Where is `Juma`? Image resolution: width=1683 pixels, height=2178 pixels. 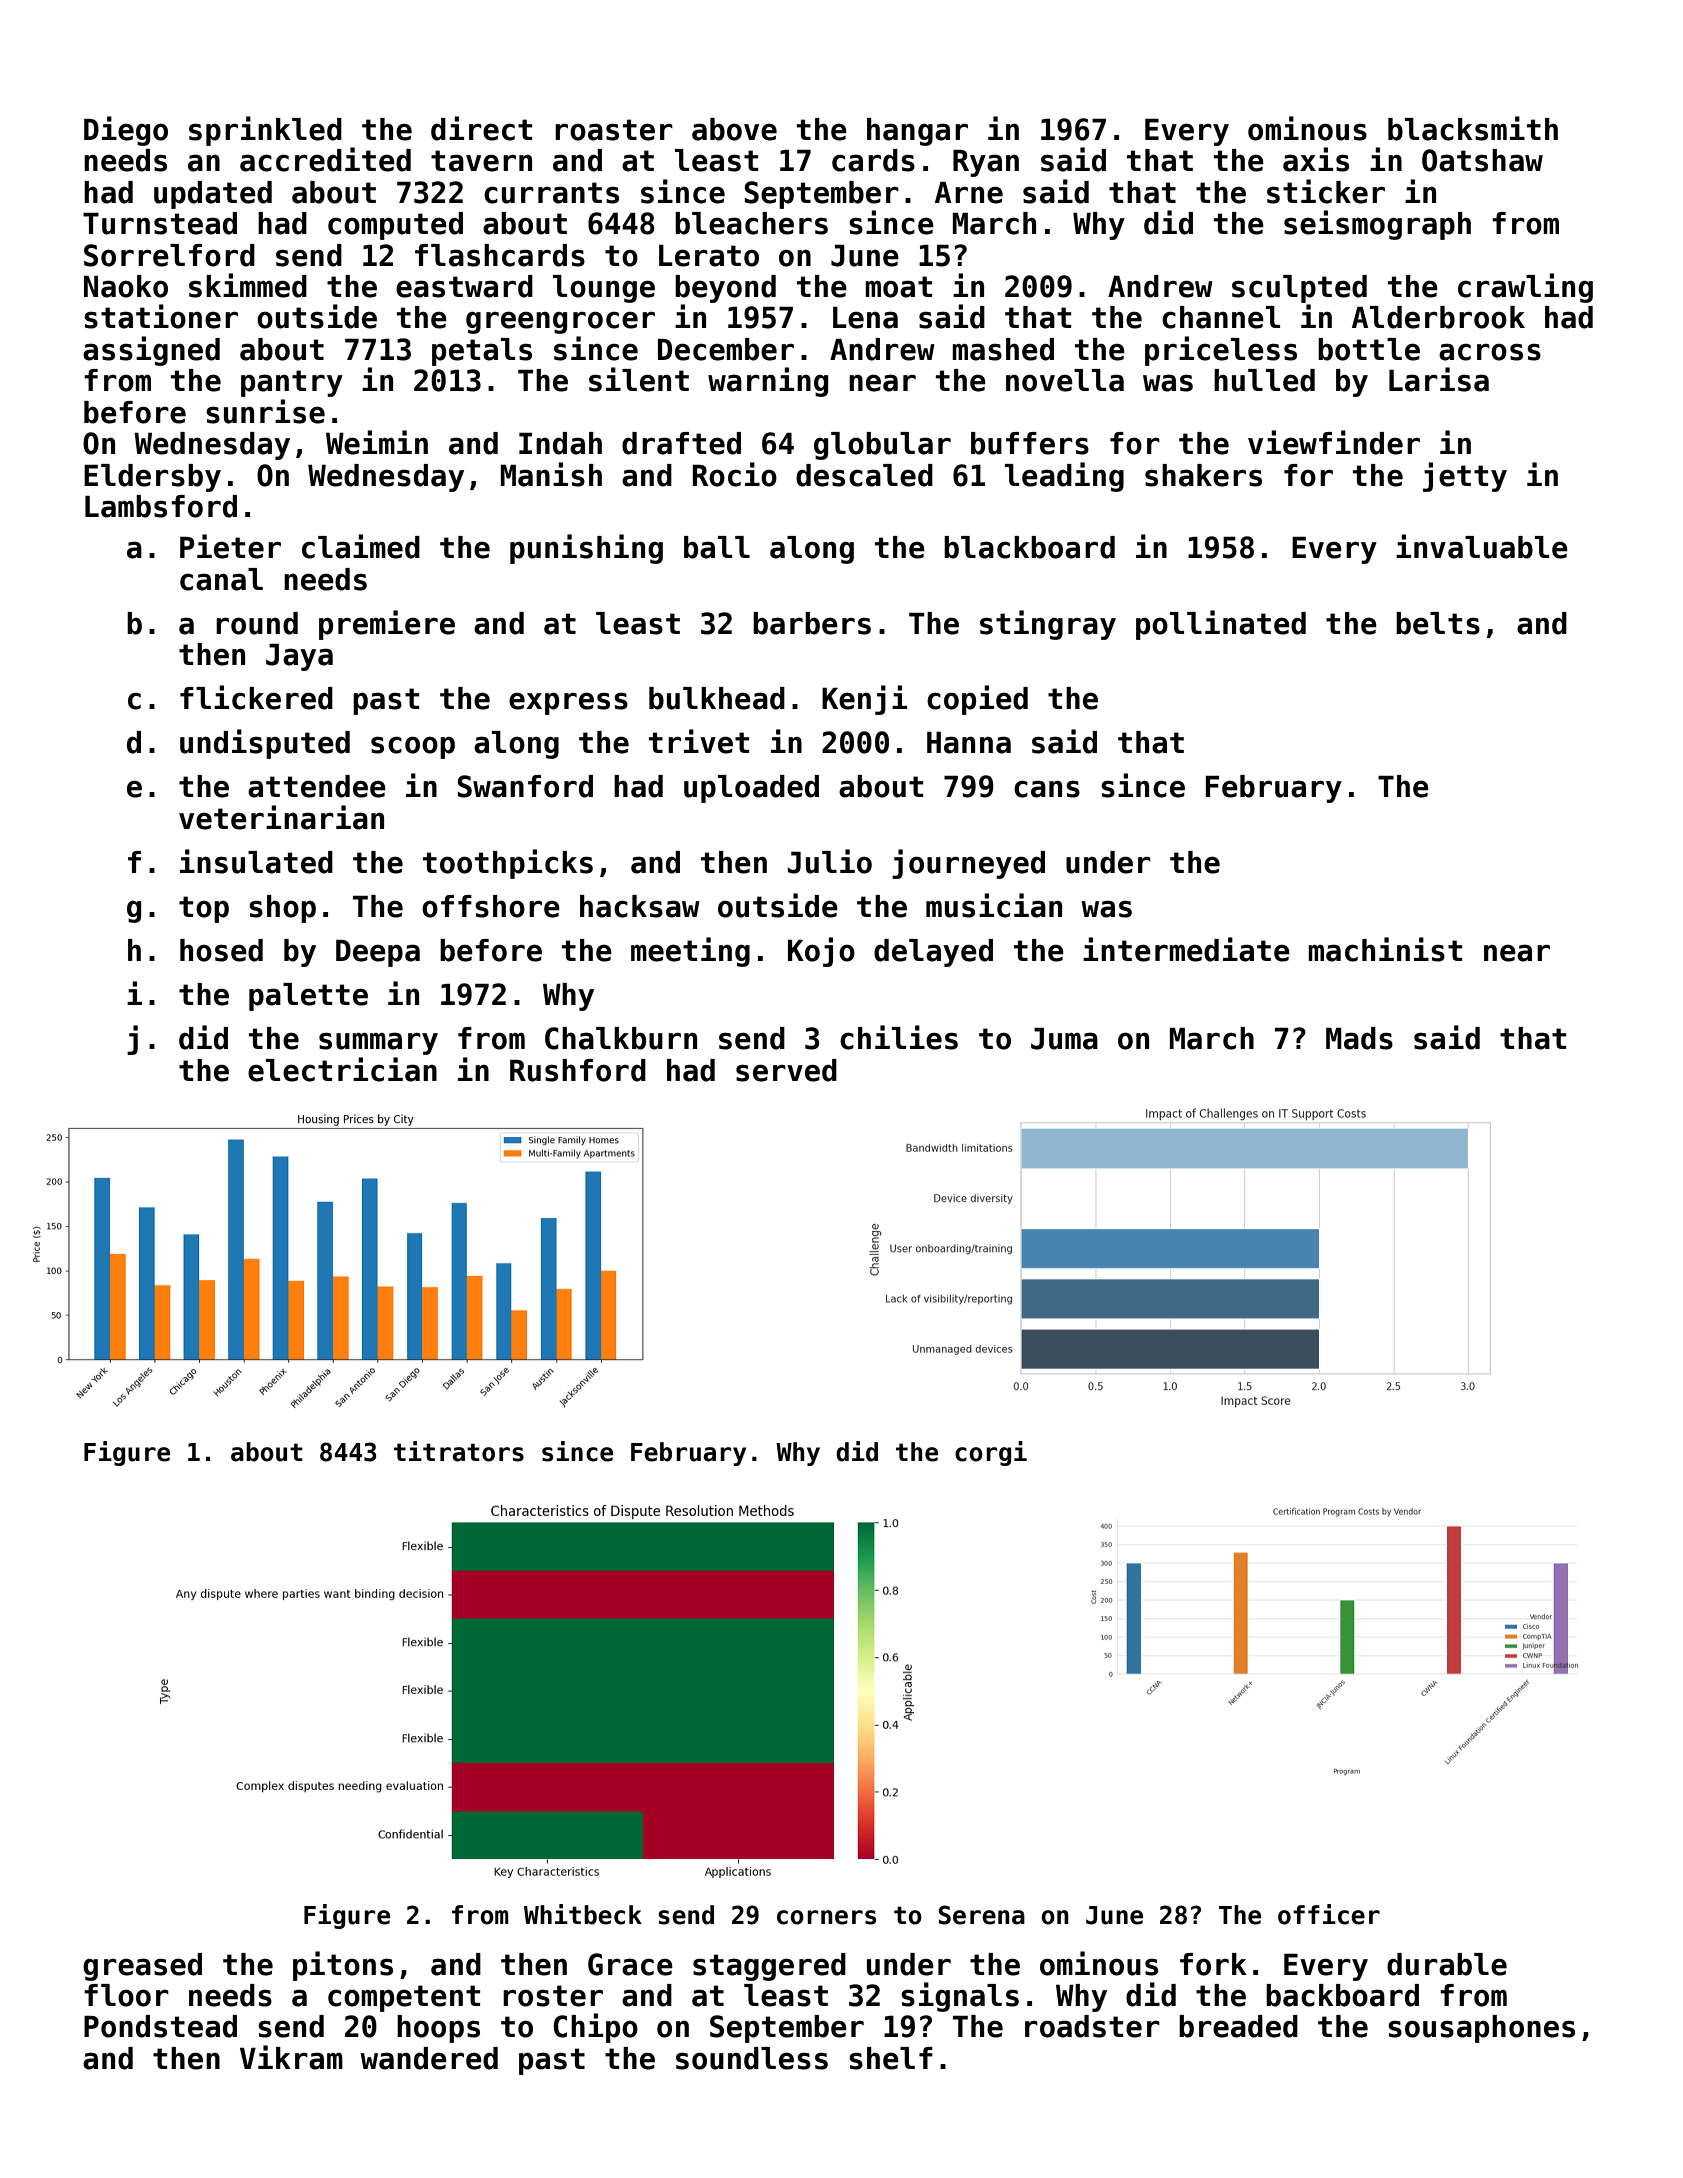
Juma is located at coordinates (1064, 1039).
